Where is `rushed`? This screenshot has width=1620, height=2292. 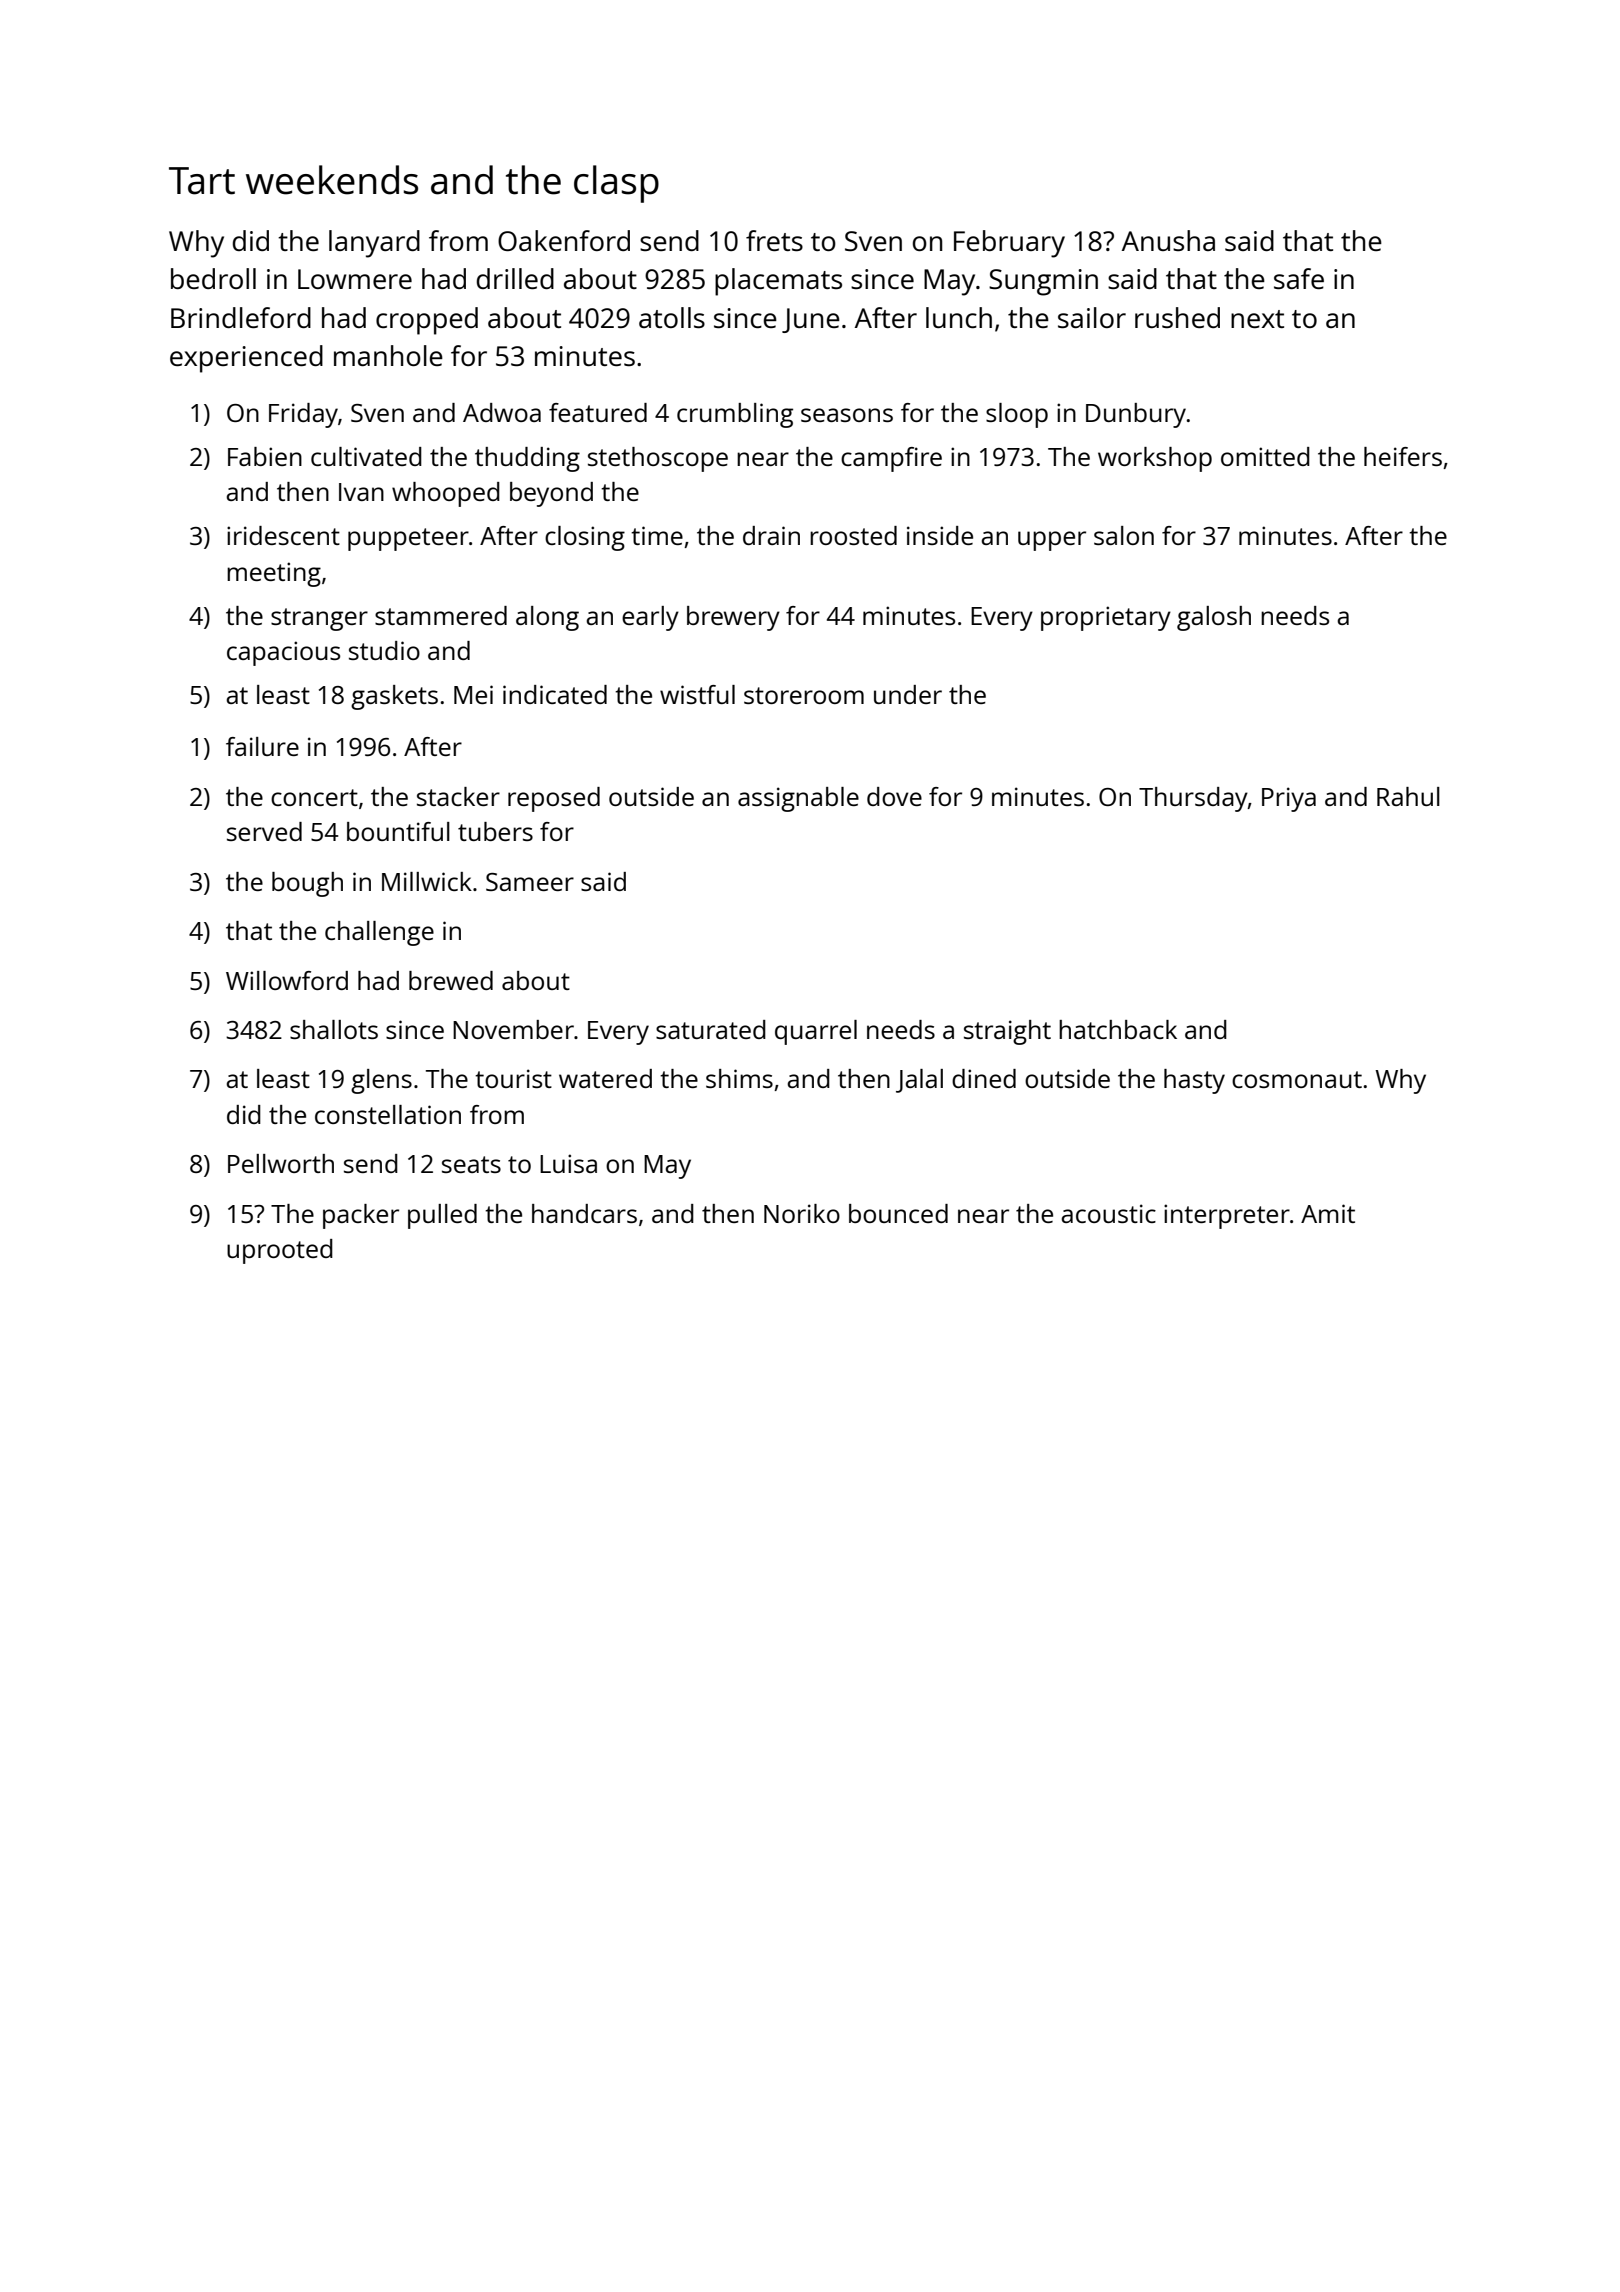 rushed is located at coordinates (1177, 317).
